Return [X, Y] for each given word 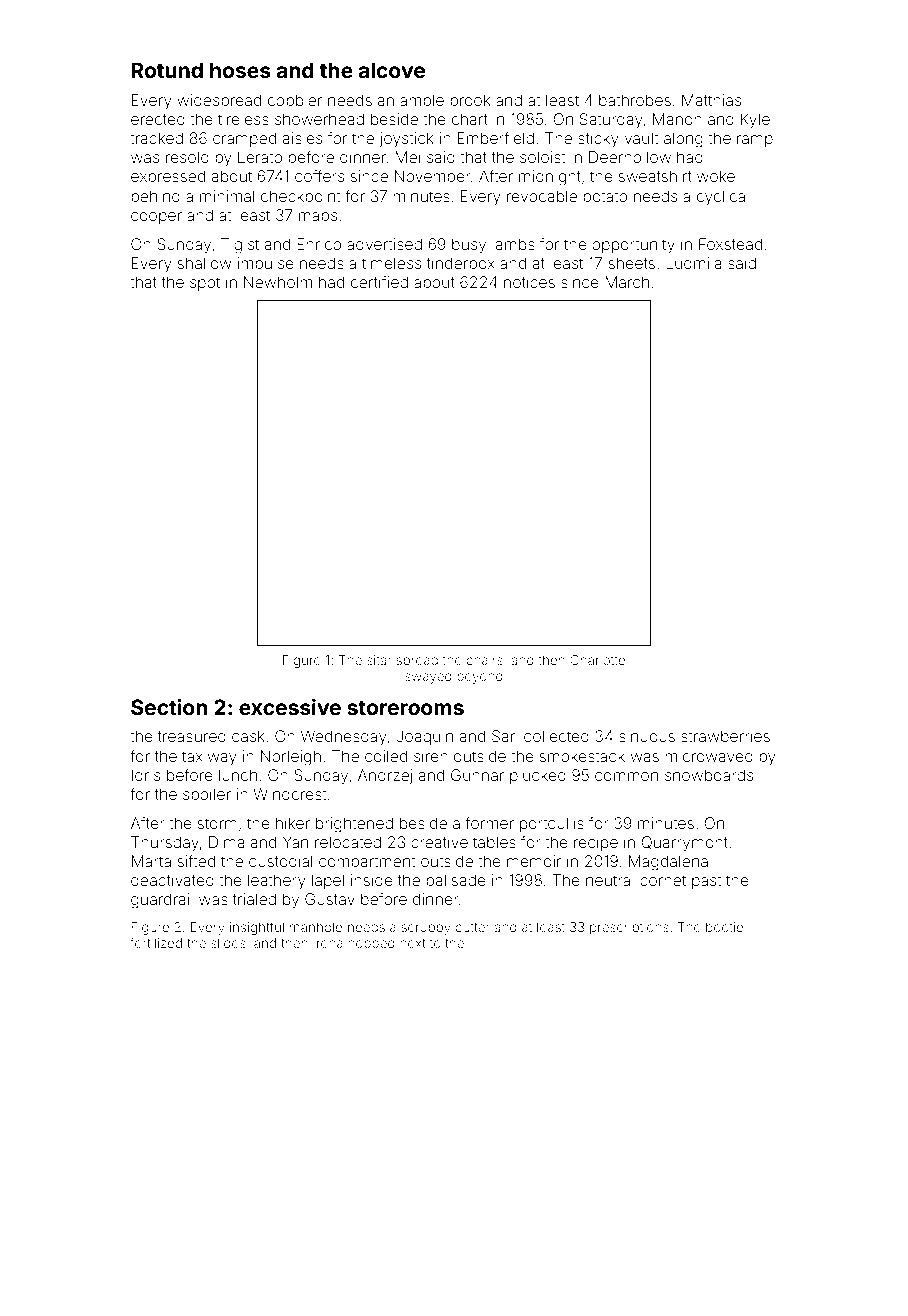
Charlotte [597, 660]
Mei [407, 157]
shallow [205, 263]
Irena [328, 943]
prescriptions [629, 928]
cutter [472, 927]
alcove [391, 70]
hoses [240, 70]
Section [169, 707]
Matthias [711, 100]
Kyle [755, 121]
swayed [428, 677]
